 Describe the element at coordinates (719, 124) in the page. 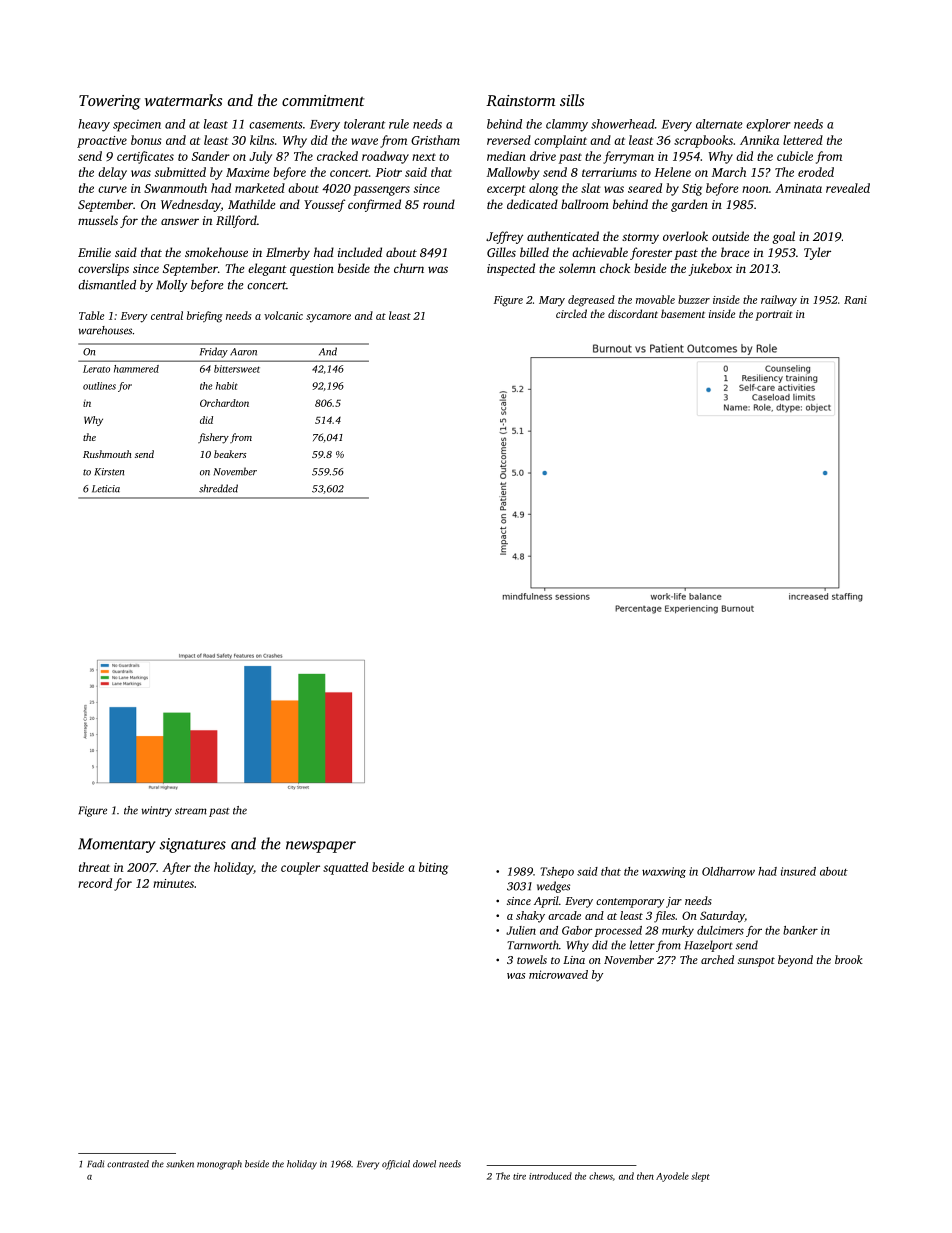

I see `alternate` at that location.
